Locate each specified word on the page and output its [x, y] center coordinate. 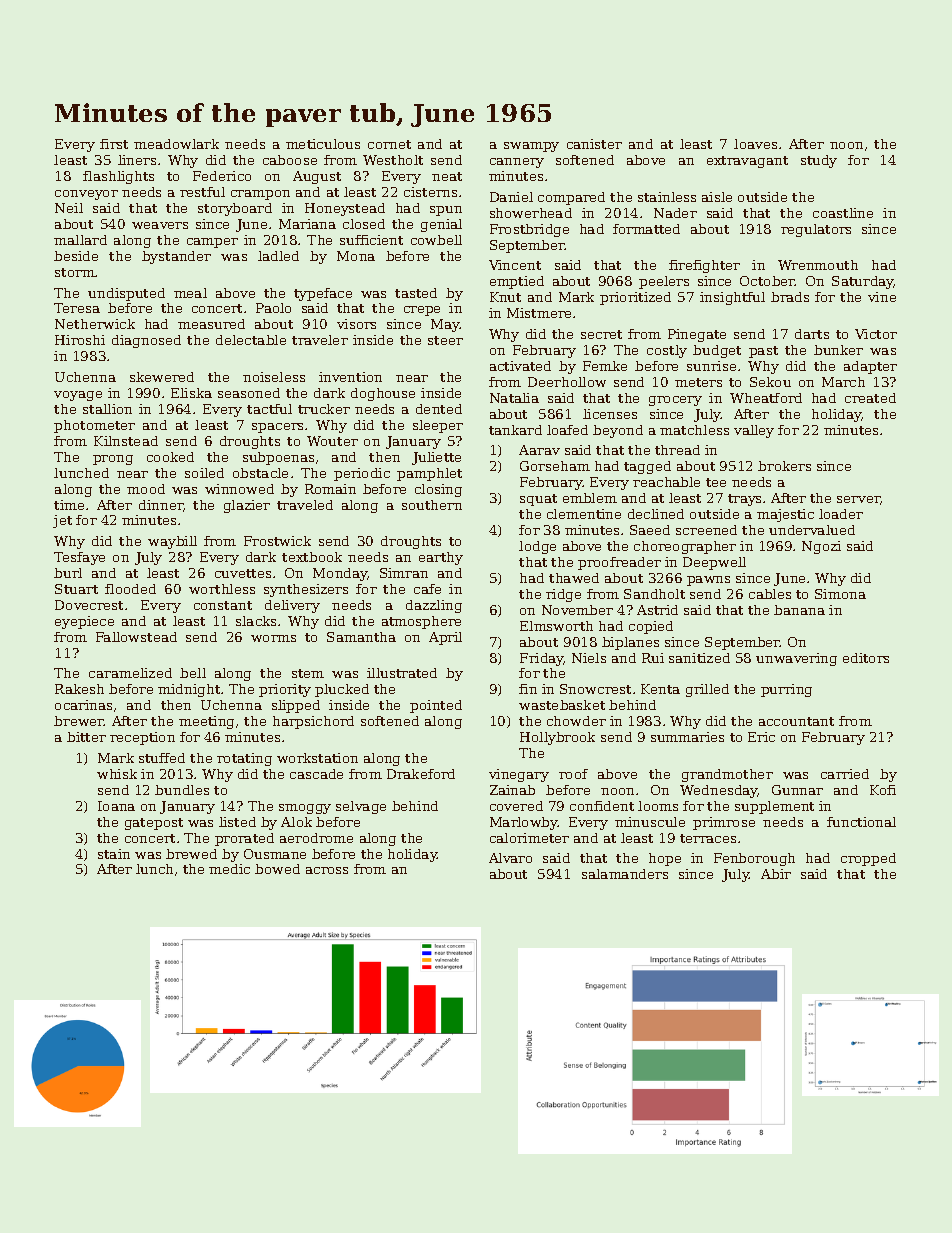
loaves [755, 144]
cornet [389, 144]
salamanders [625, 874]
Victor [876, 334]
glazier [247, 506]
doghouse [383, 394]
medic [229, 869]
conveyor [86, 195]
